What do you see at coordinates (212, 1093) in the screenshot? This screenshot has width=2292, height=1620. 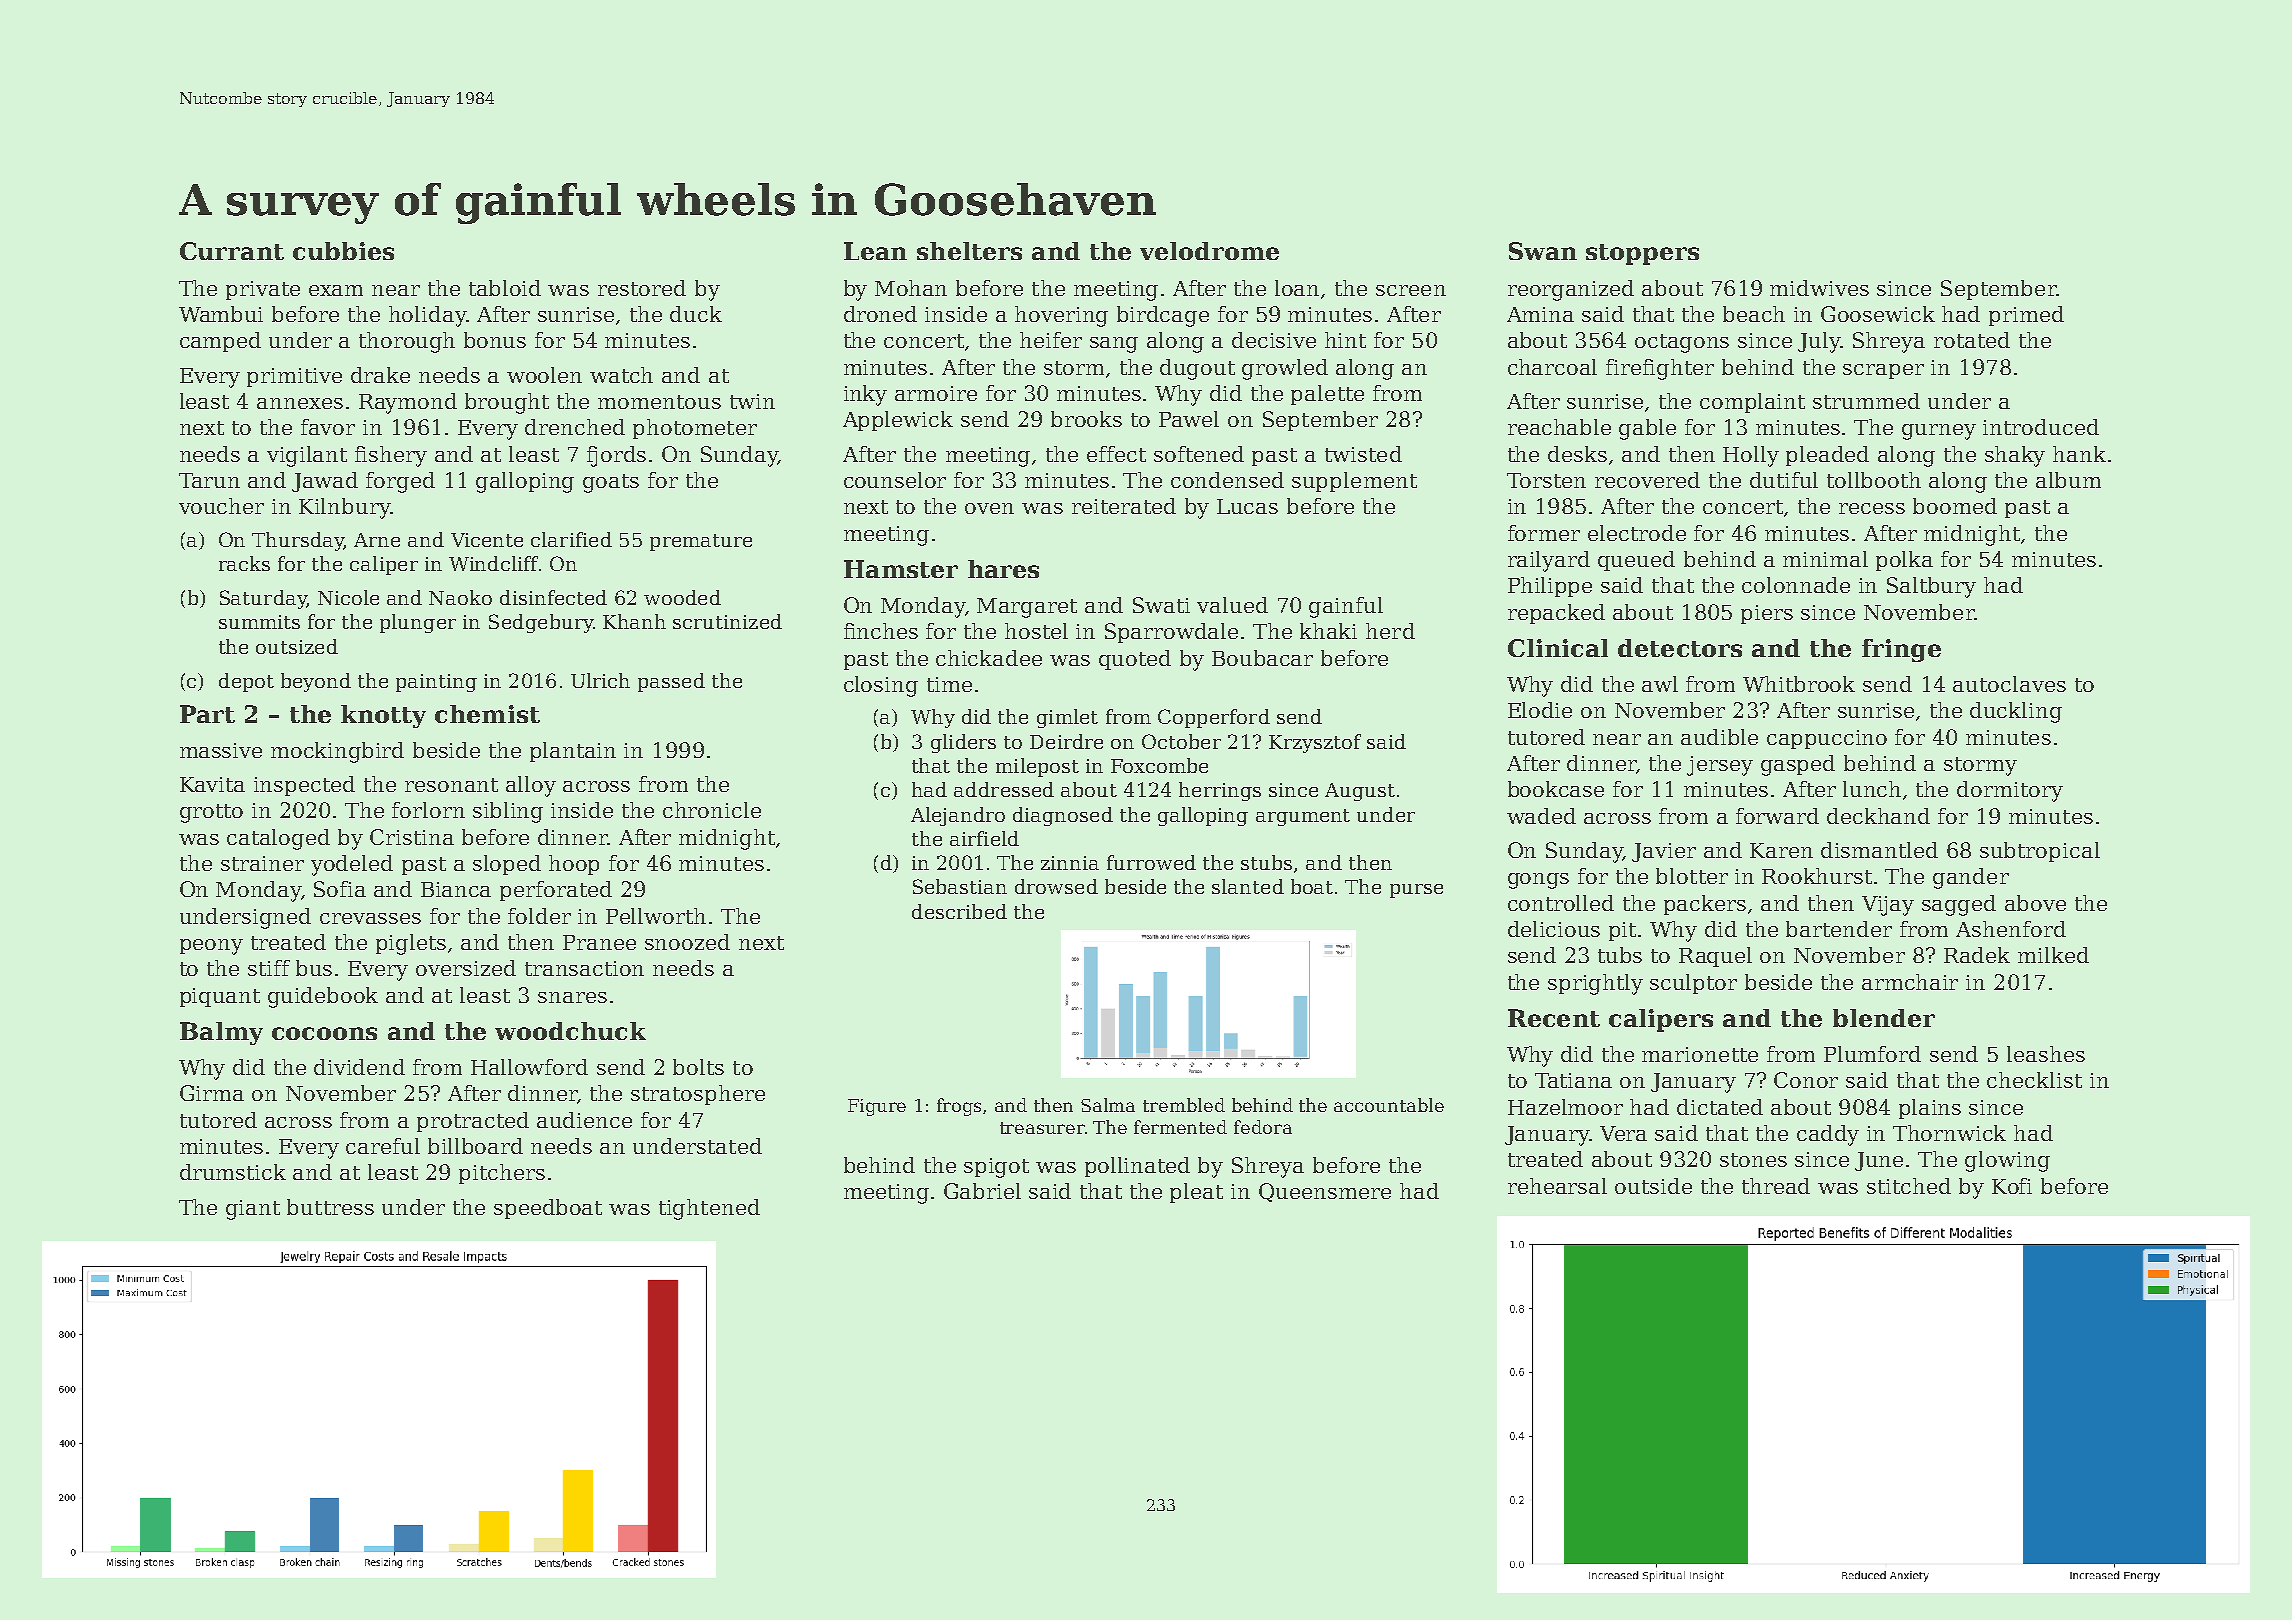 I see `Girma` at bounding box center [212, 1093].
